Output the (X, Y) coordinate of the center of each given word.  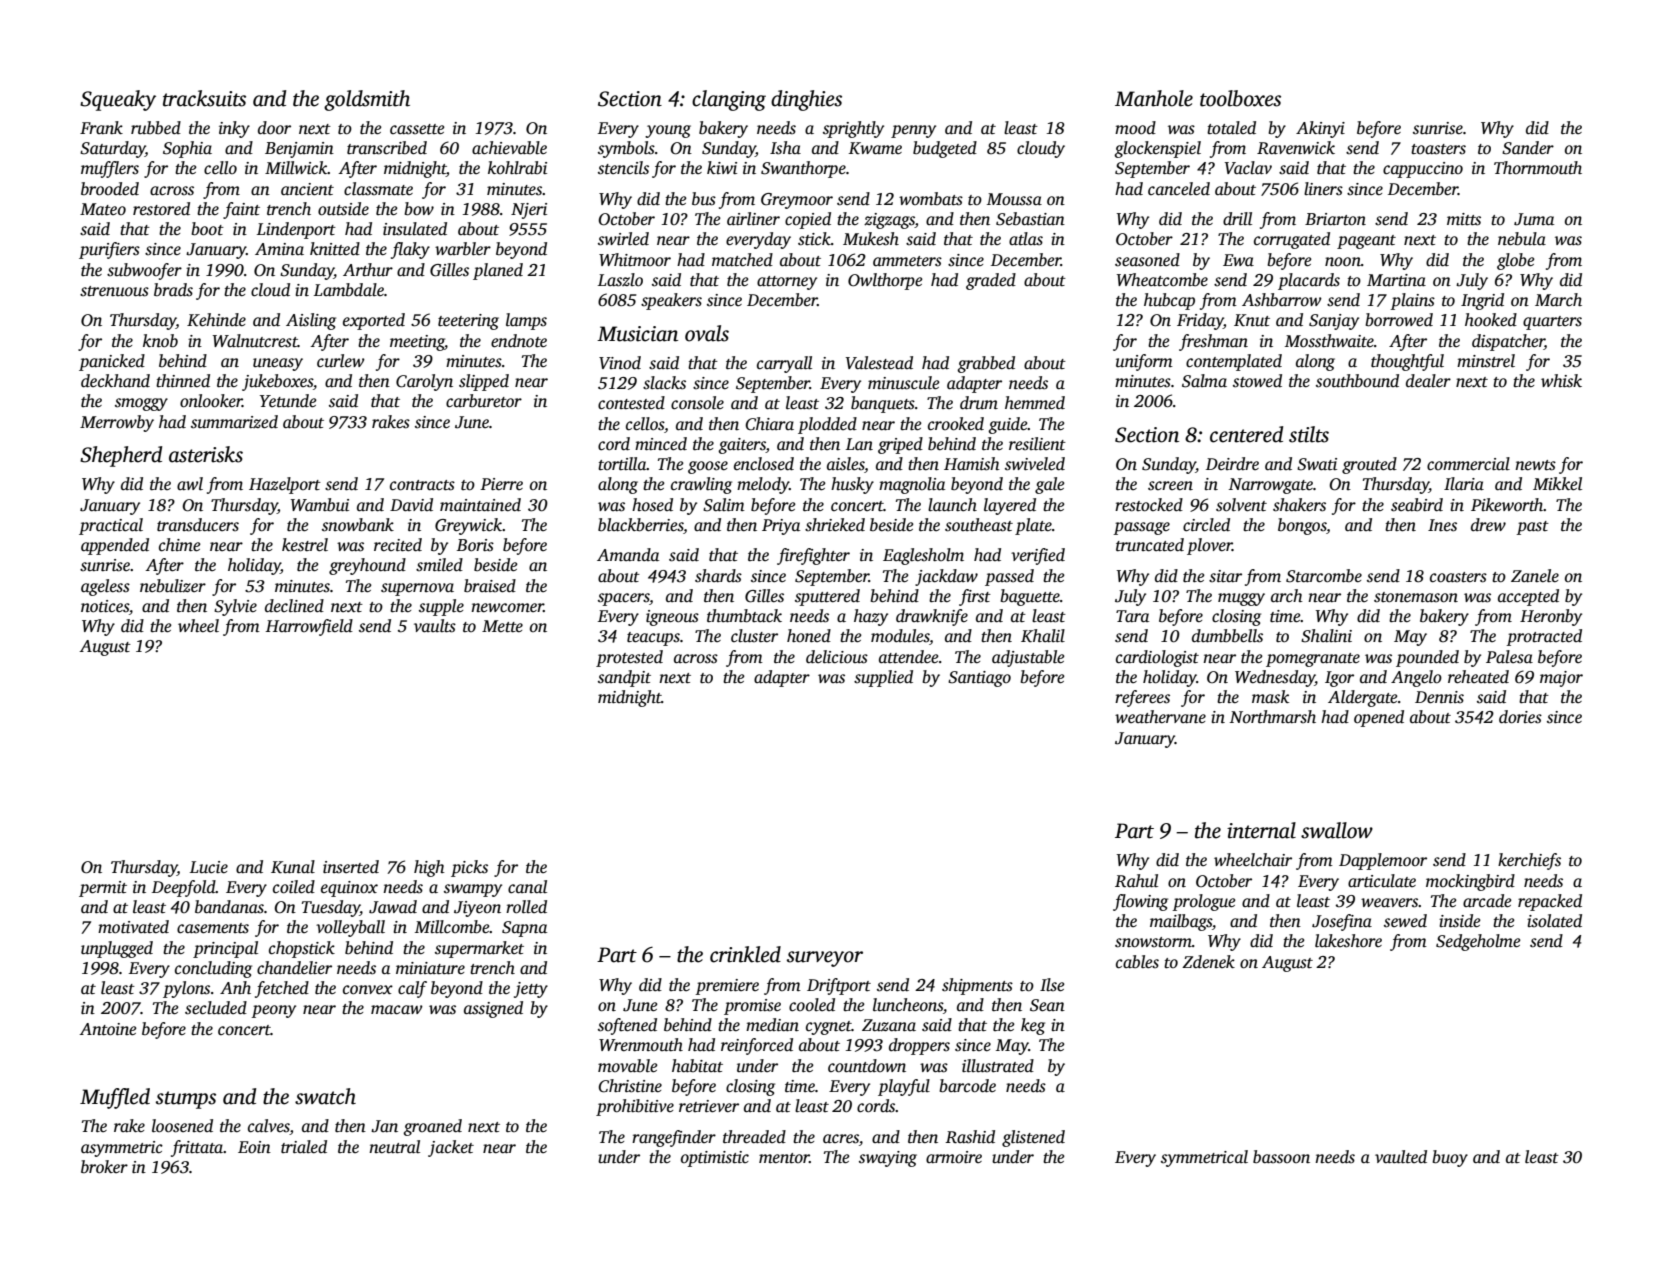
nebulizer (173, 586)
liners (1323, 189)
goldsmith (367, 100)
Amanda (628, 555)
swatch (325, 1096)
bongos (1302, 526)
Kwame (875, 148)
